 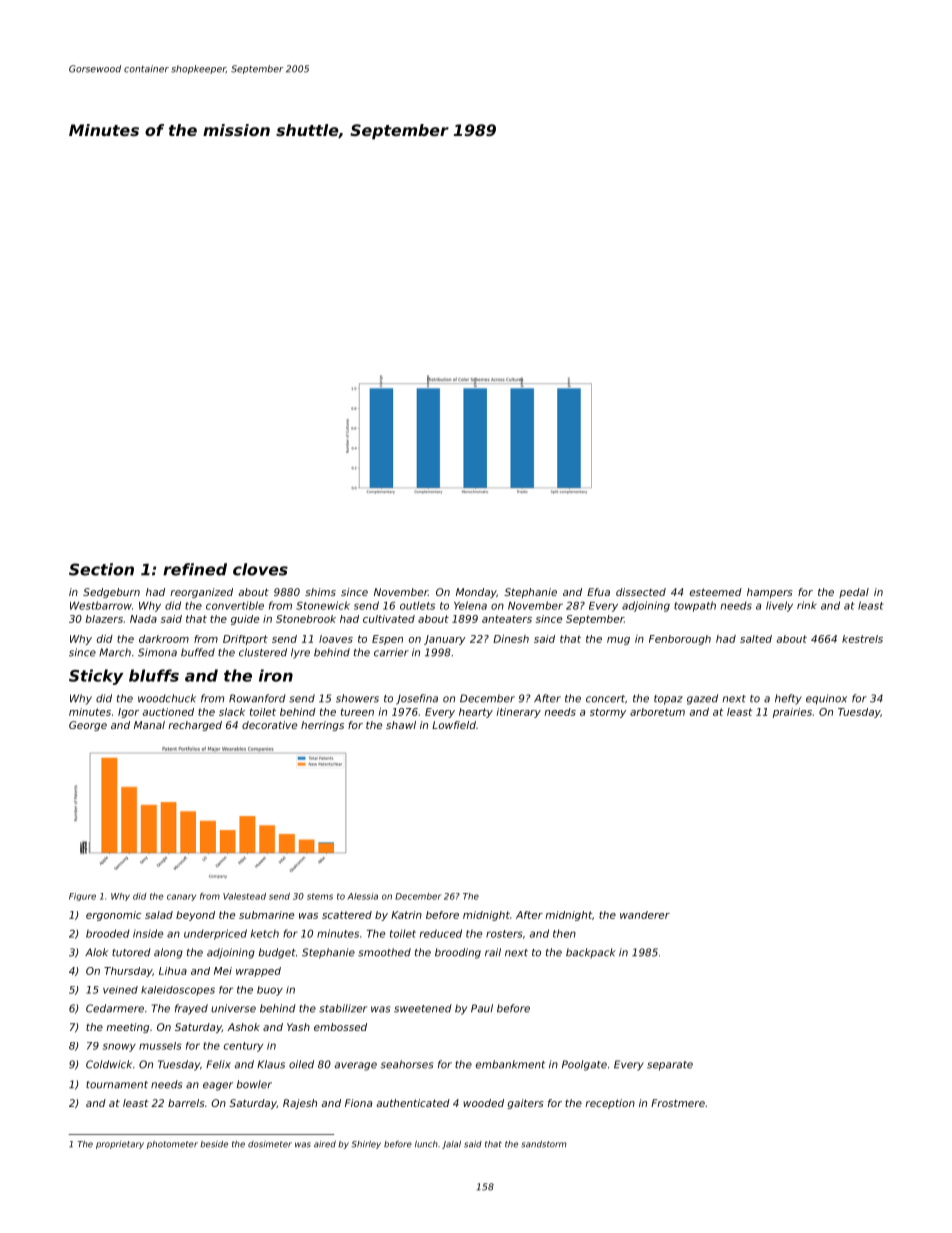 I want to click on pedal, so click(x=854, y=593).
